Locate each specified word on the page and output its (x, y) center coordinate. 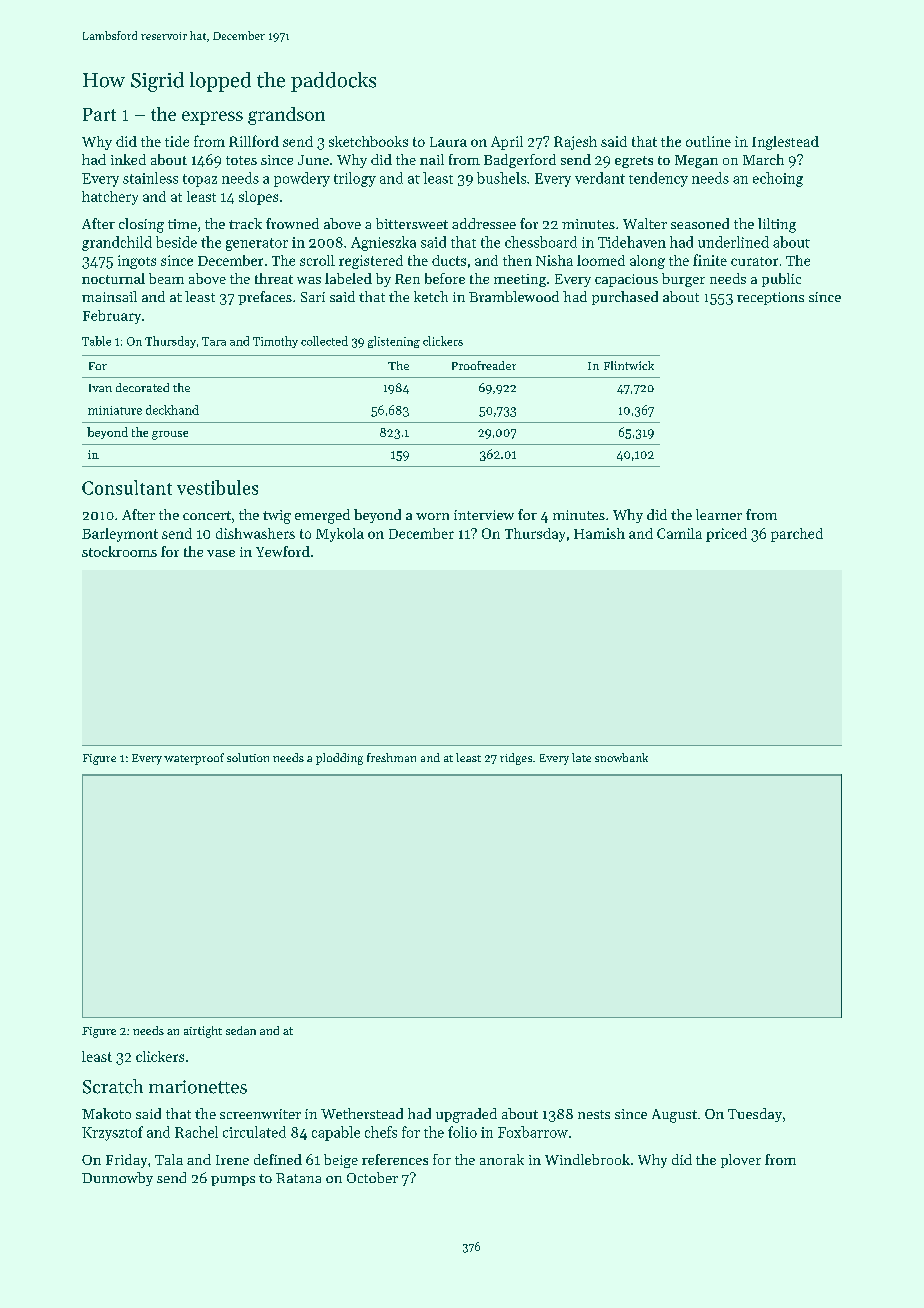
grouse (170, 435)
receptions (770, 298)
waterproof (194, 759)
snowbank (621, 757)
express (212, 118)
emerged (322, 516)
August (674, 1116)
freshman (391, 757)
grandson (286, 116)
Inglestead (785, 143)
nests (594, 1114)
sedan (241, 1030)
